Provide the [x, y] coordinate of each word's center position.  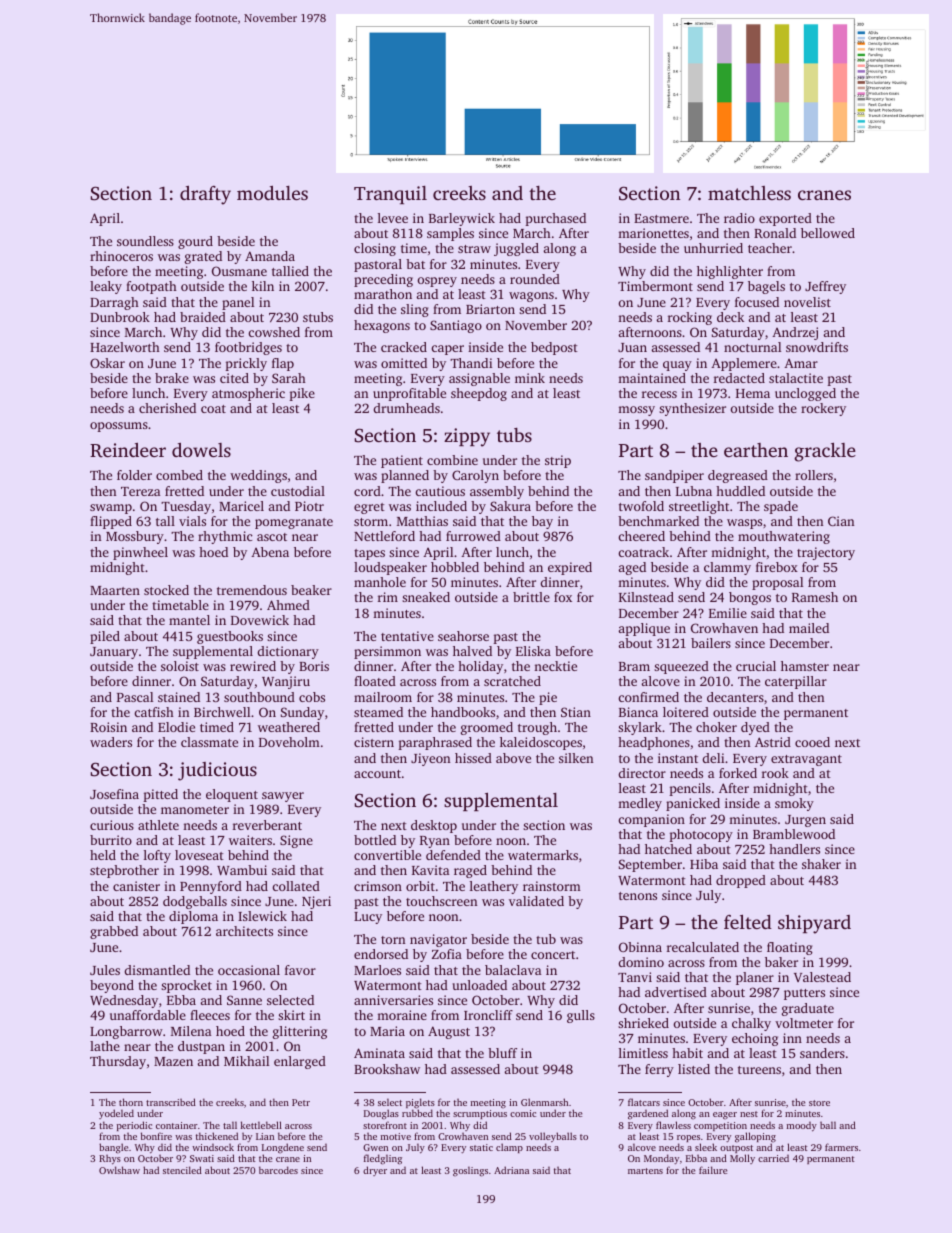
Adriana [511, 1170]
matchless [749, 193]
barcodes [278, 1170]
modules [272, 193]
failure [713, 1170]
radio [739, 218]
